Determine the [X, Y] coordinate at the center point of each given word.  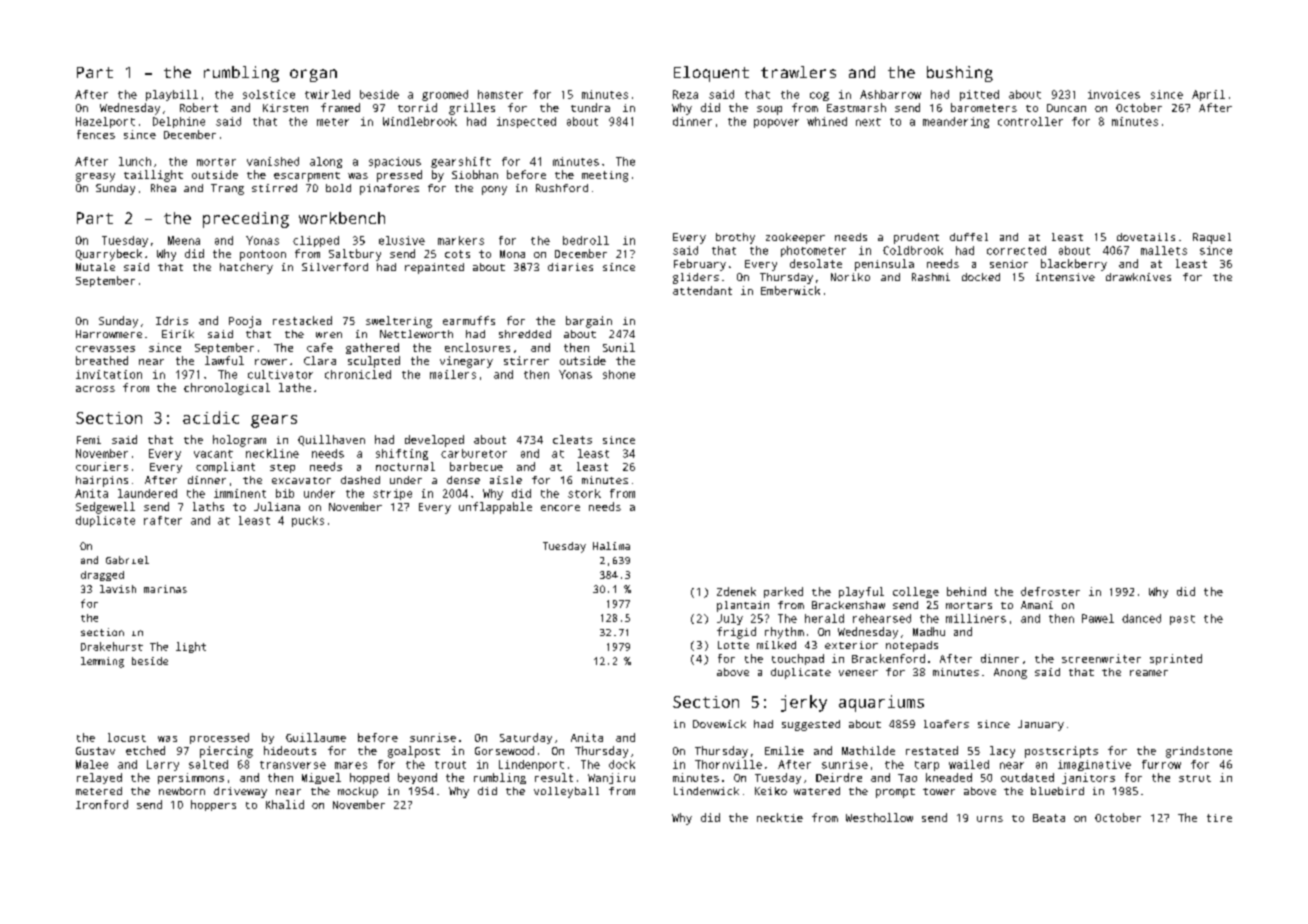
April [1208, 95]
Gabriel [127, 560]
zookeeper [795, 238]
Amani [1037, 605]
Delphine [179, 122]
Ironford [102, 804]
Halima [611, 546]
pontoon [263, 255]
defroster [1050, 591]
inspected [526, 122]
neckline [272, 453]
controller [1030, 121]
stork [584, 493]
